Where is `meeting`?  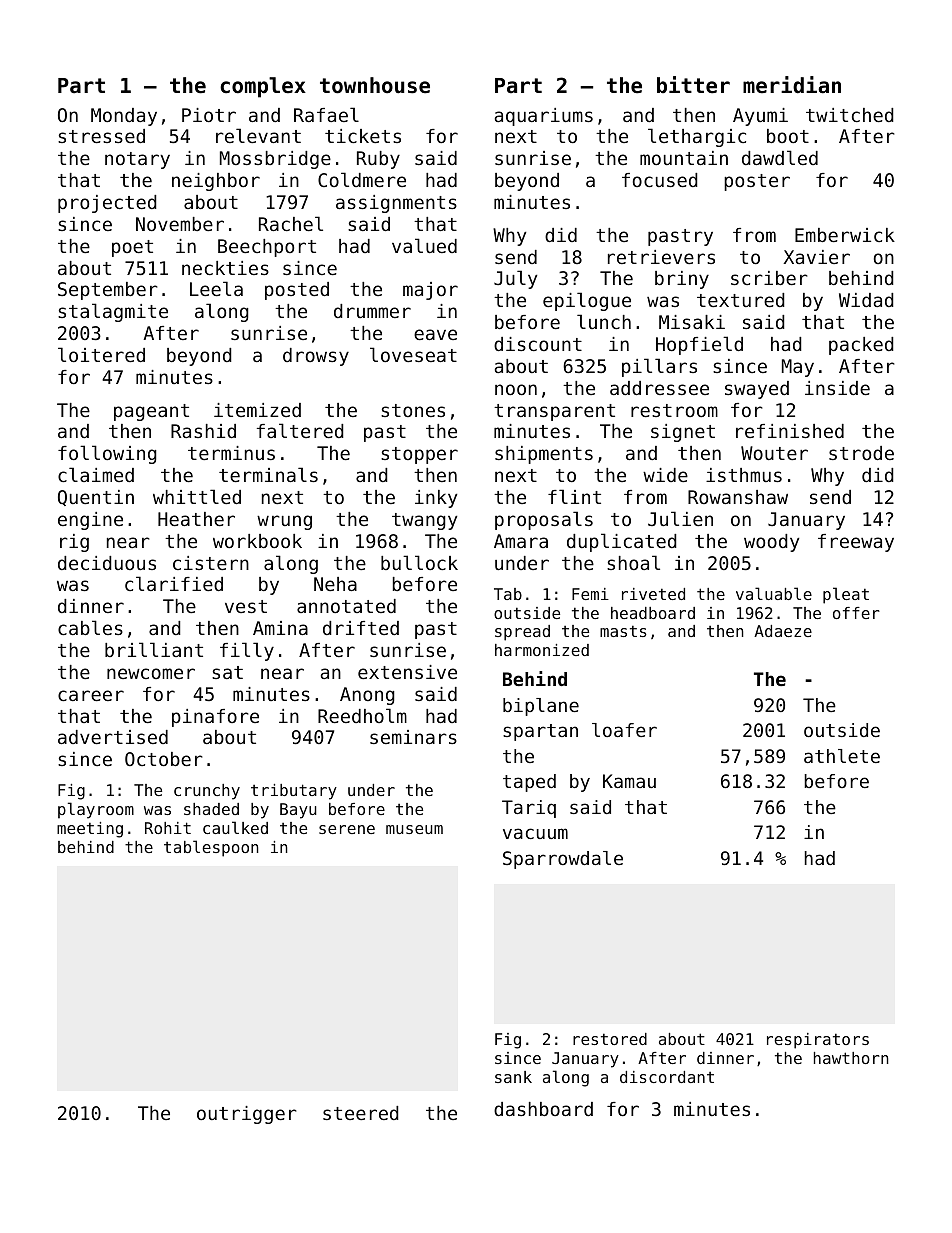 meeting is located at coordinates (90, 830).
